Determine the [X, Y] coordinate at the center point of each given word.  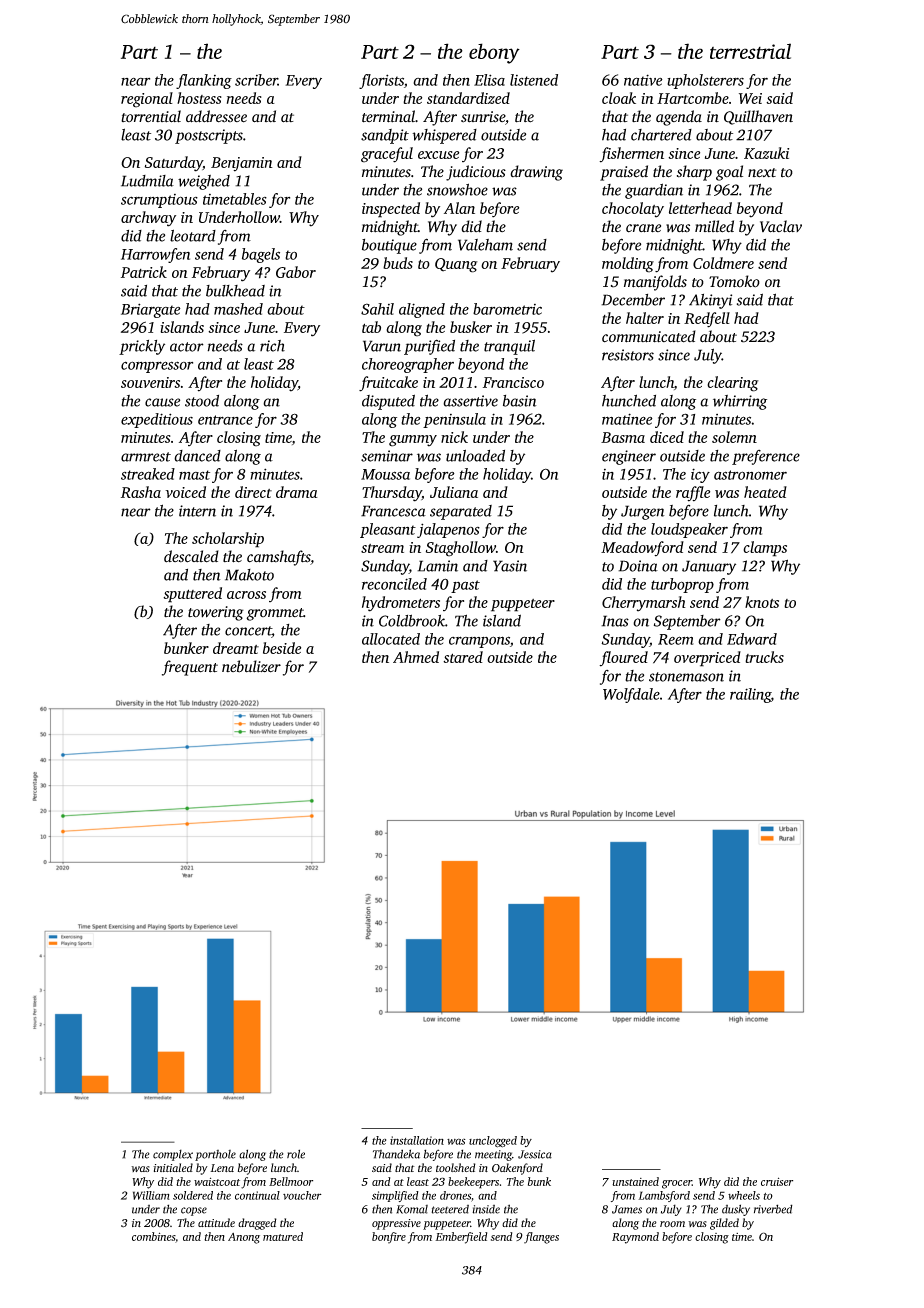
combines [154, 1237]
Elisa [489, 80]
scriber [256, 80]
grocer [677, 1184]
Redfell [707, 320]
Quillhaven [758, 117]
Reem [676, 639]
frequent [190, 668]
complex [173, 1155]
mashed [238, 309]
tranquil [509, 347]
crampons [479, 642]
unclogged [493, 1142]
